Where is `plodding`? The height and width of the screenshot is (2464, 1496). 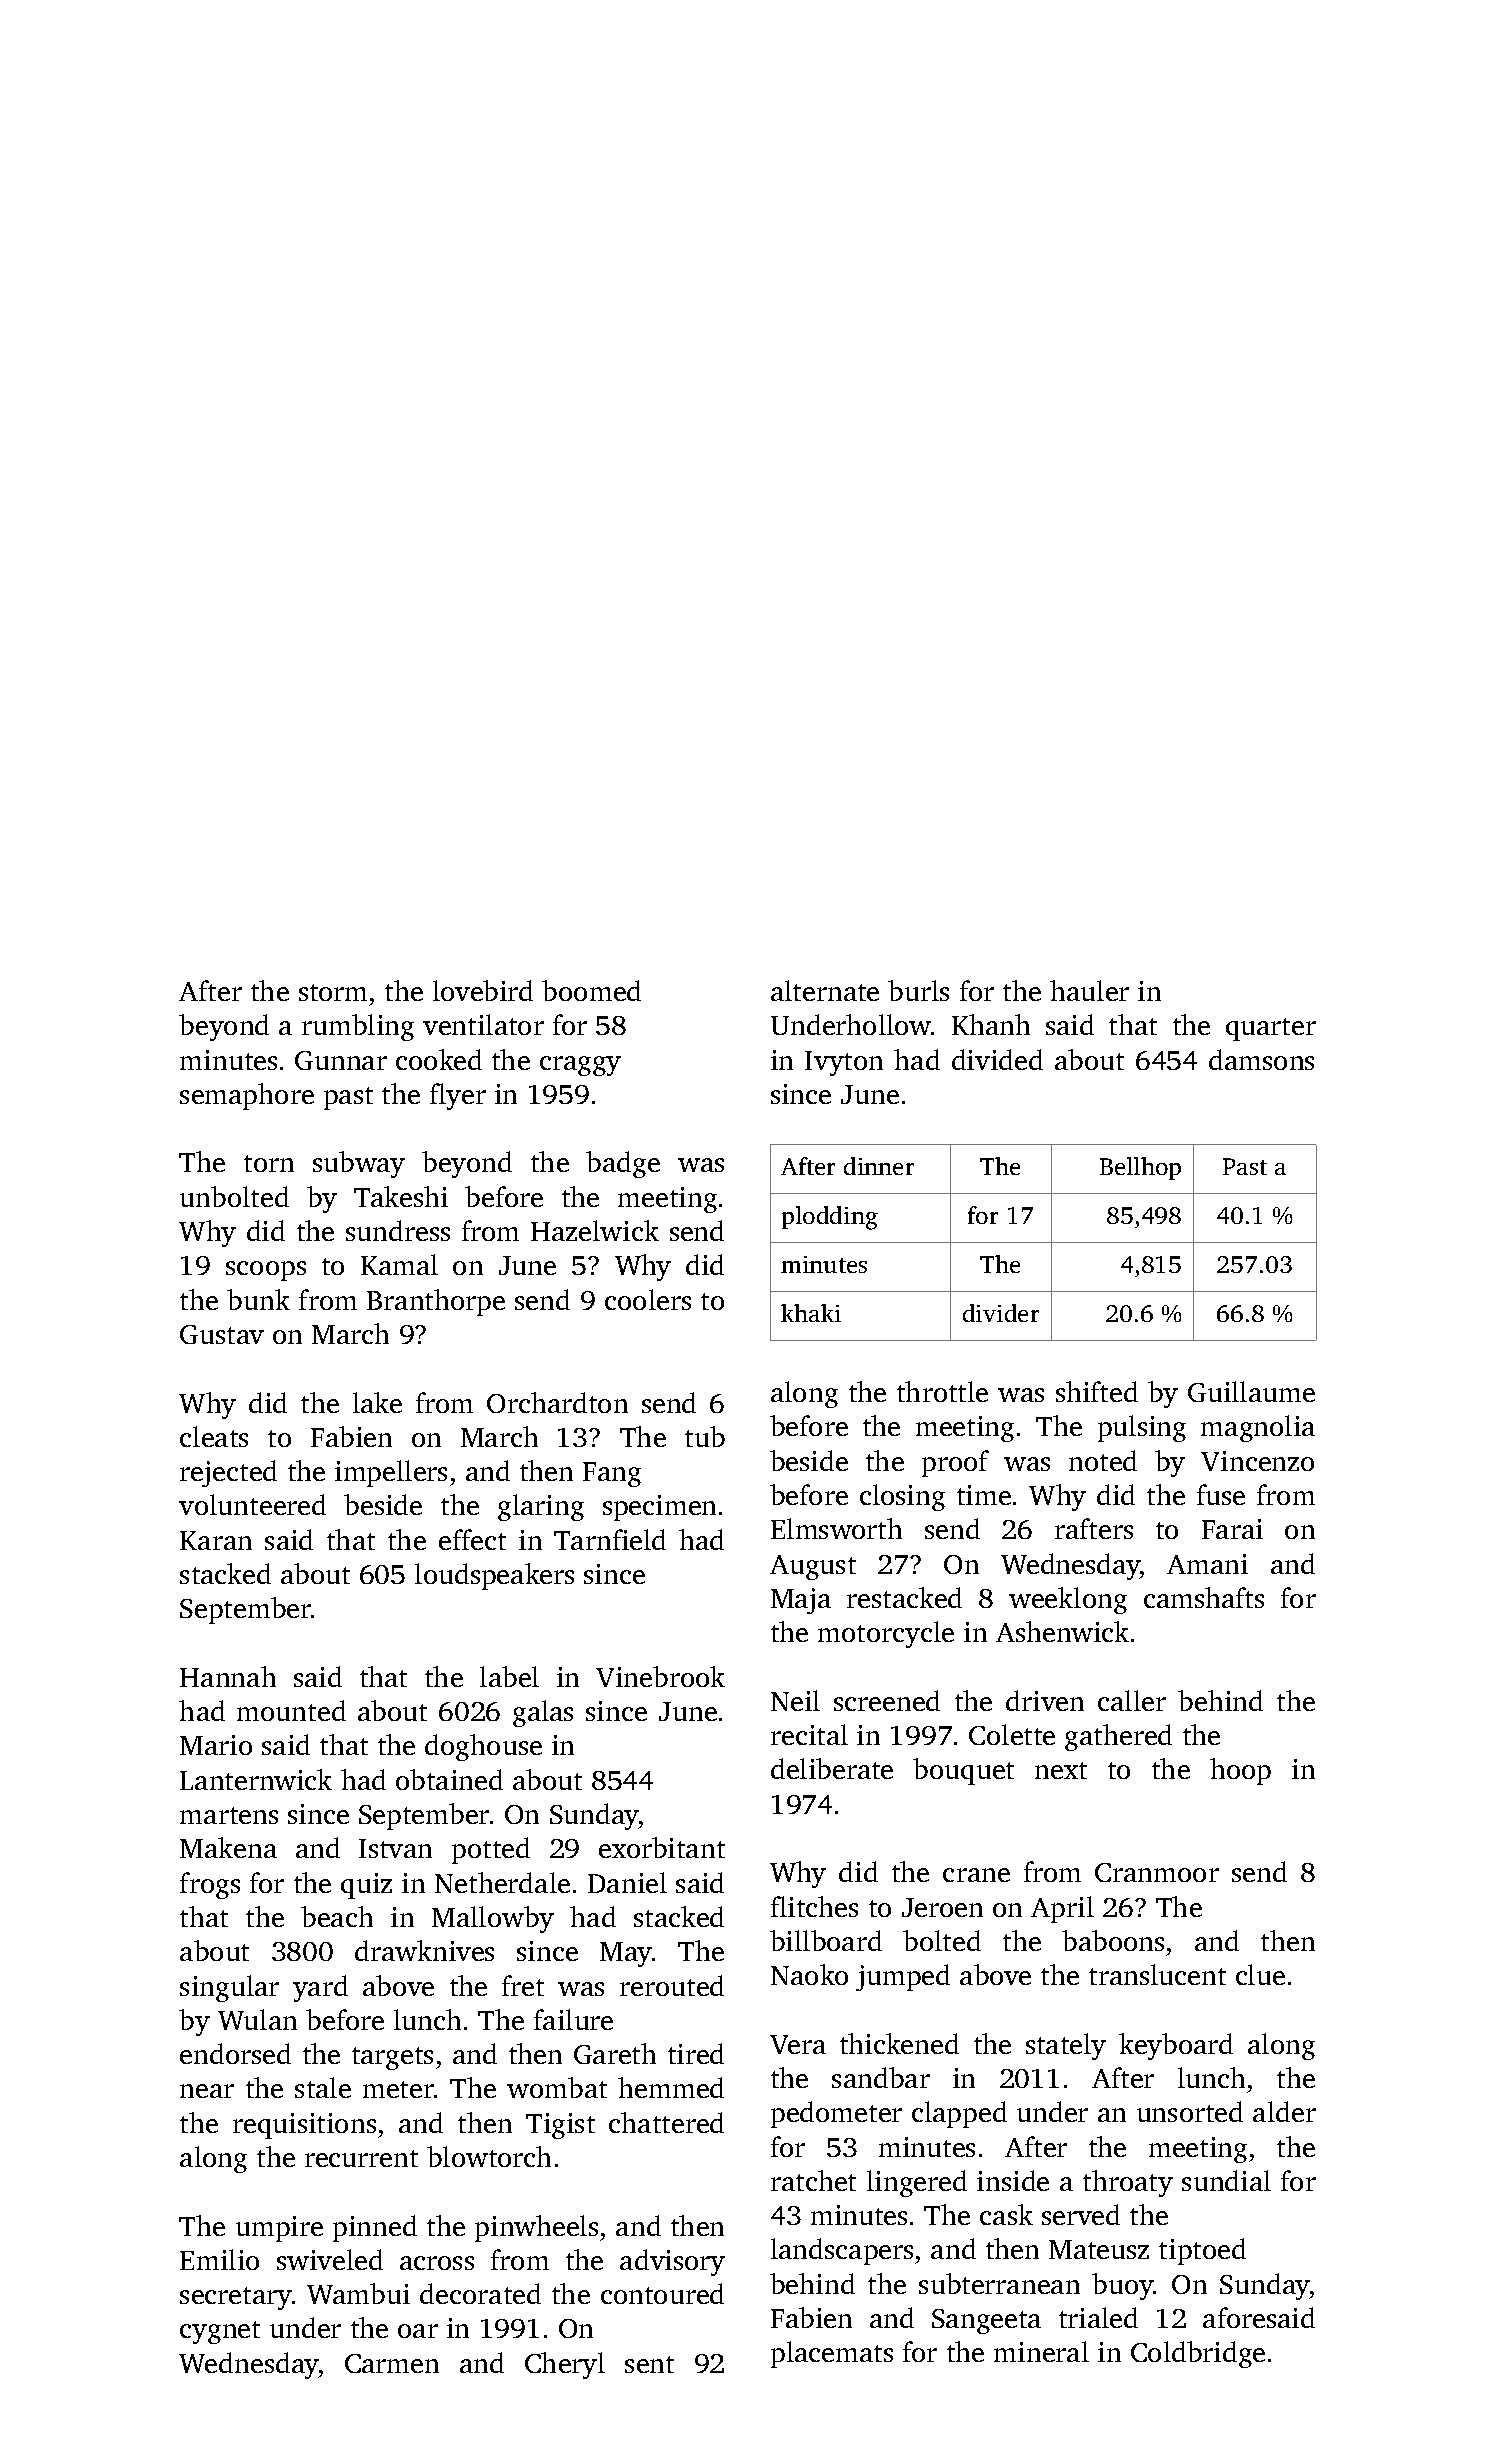
plodding is located at coordinates (830, 1218).
